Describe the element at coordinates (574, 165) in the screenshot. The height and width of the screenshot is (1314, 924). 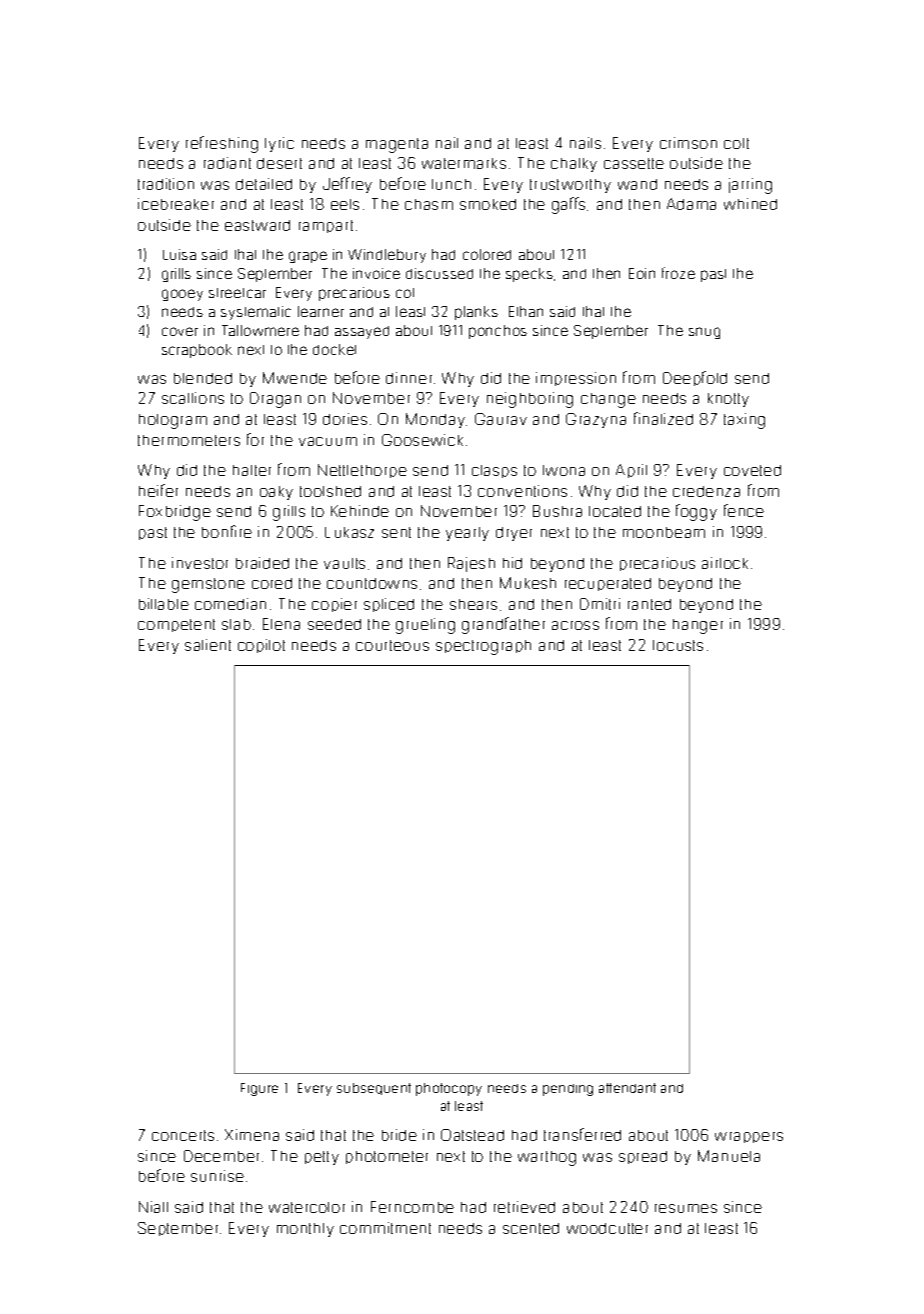
I see `chalky` at that location.
